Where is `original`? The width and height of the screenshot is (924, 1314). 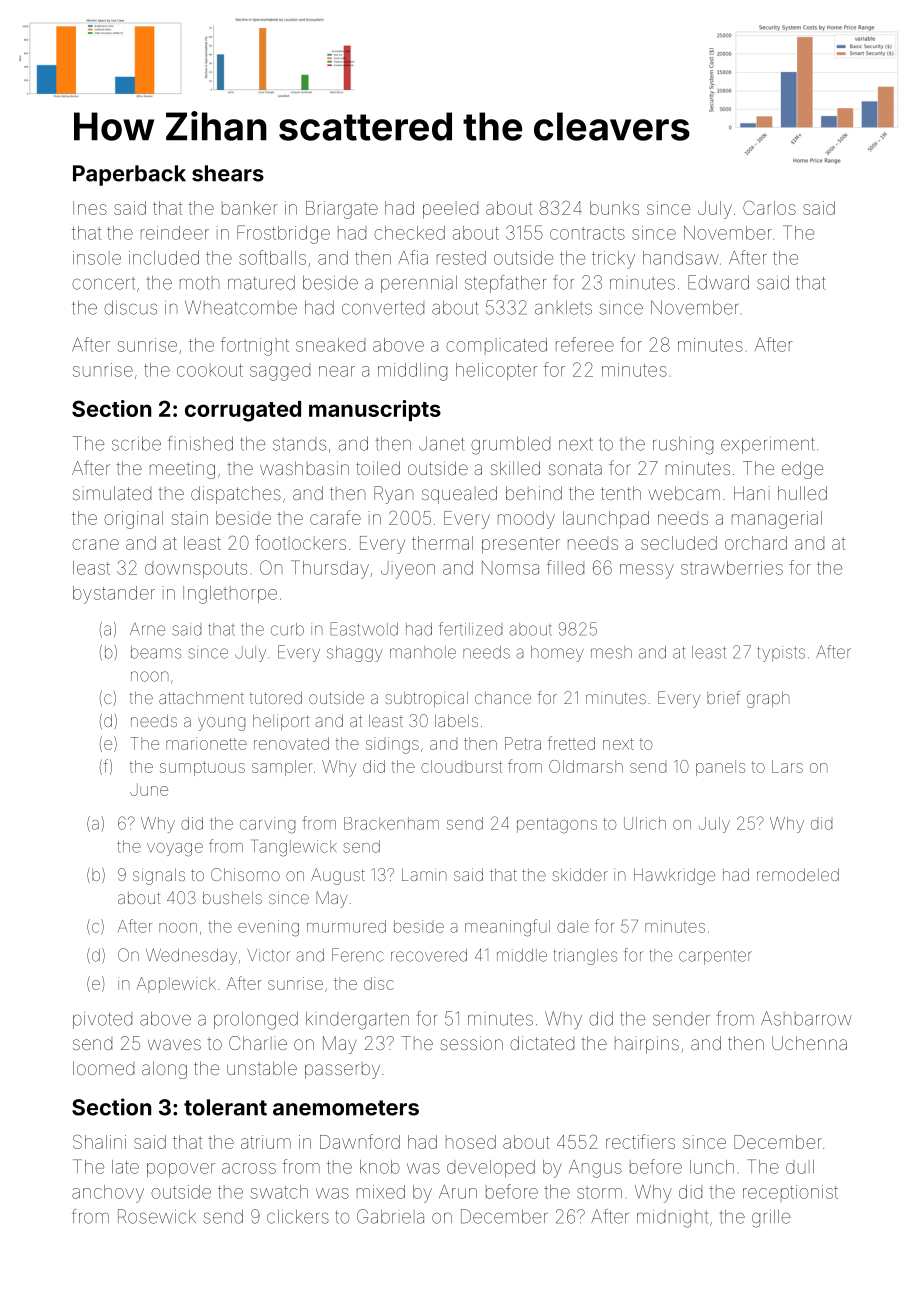 original is located at coordinates (133, 520).
